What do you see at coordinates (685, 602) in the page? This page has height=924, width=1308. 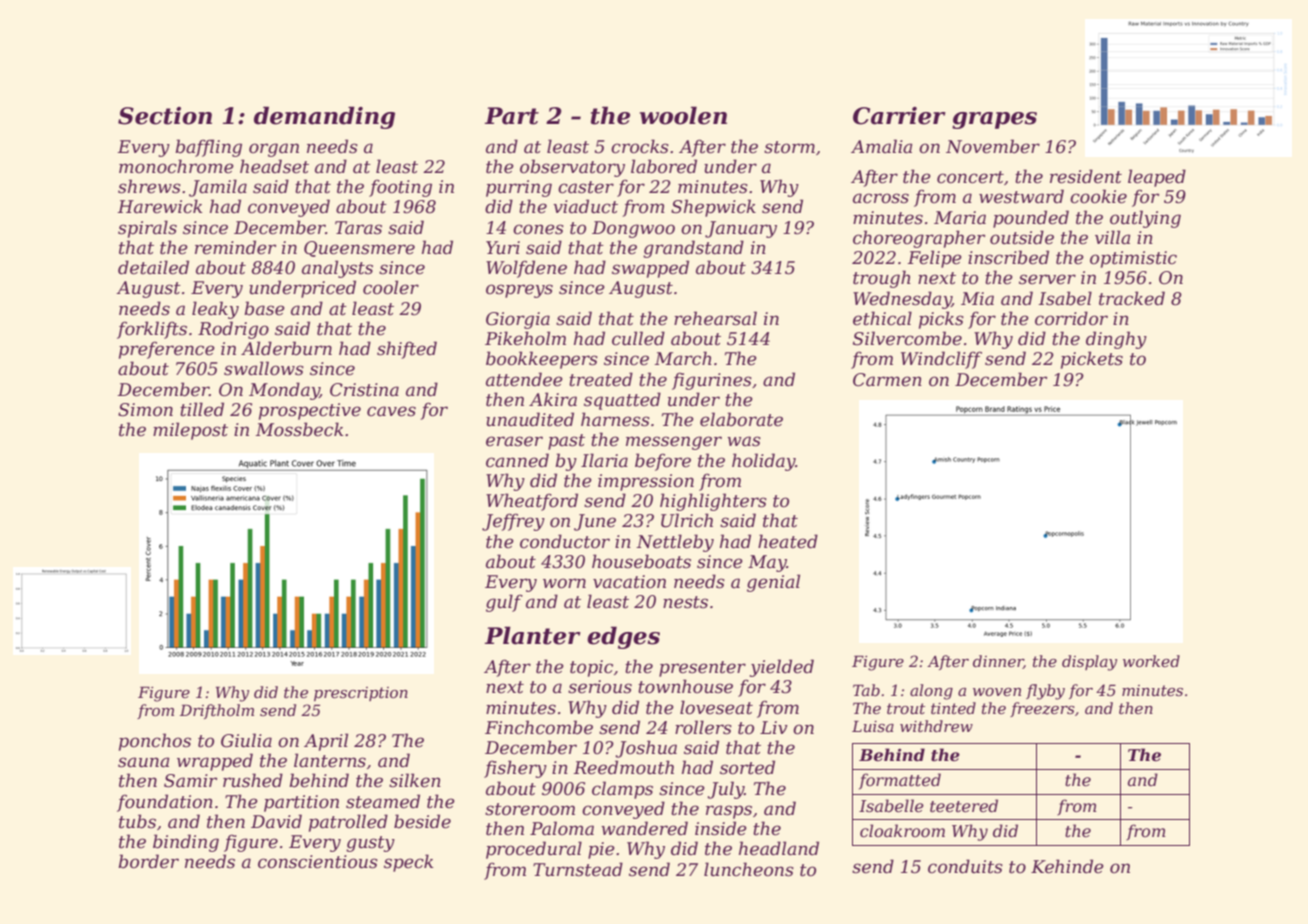 I see `nests` at bounding box center [685, 602].
